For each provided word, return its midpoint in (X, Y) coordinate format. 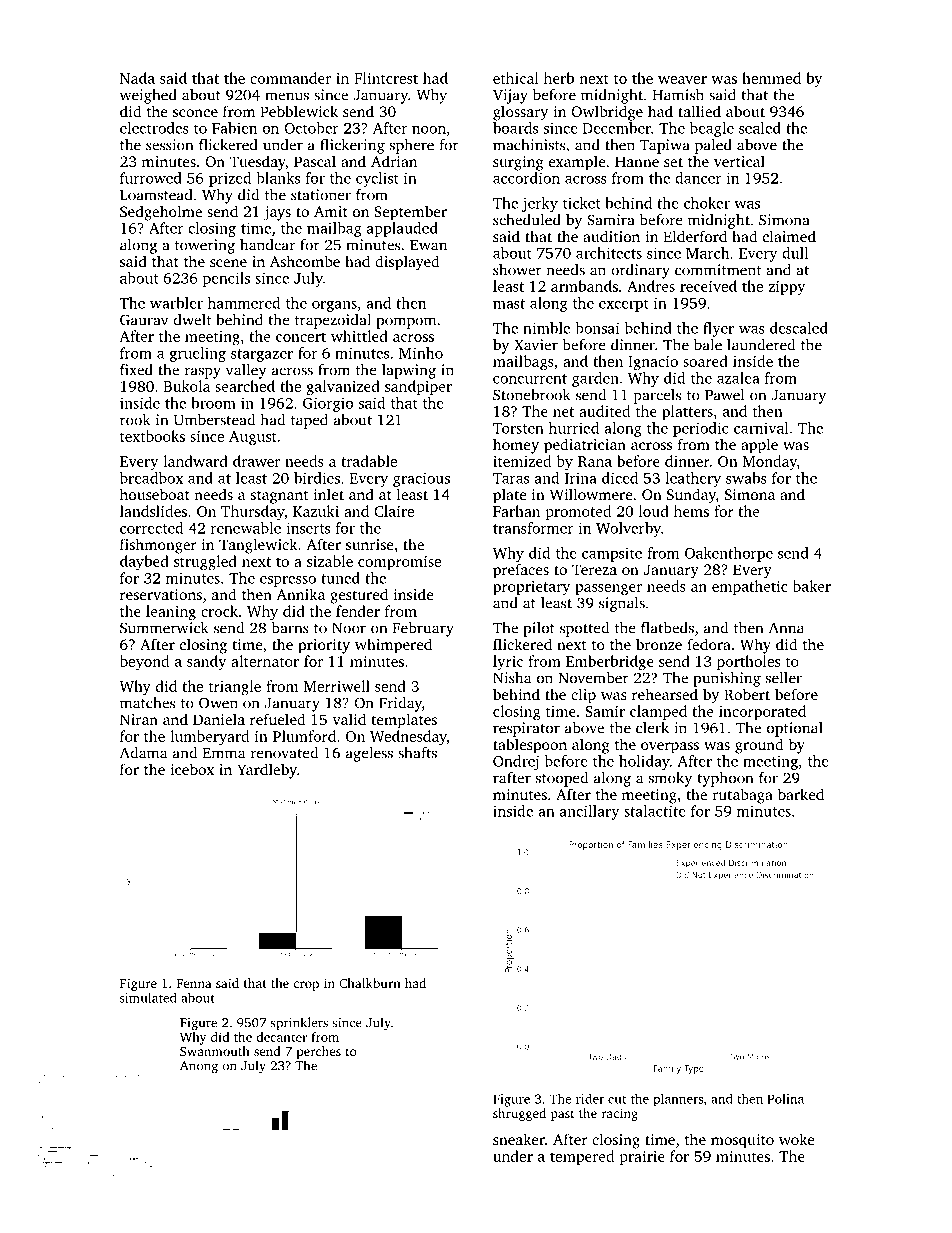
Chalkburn (370, 983)
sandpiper (418, 387)
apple (759, 446)
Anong (199, 1067)
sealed (760, 128)
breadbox (151, 478)
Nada (137, 78)
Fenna (194, 983)
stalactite (655, 811)
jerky (540, 204)
